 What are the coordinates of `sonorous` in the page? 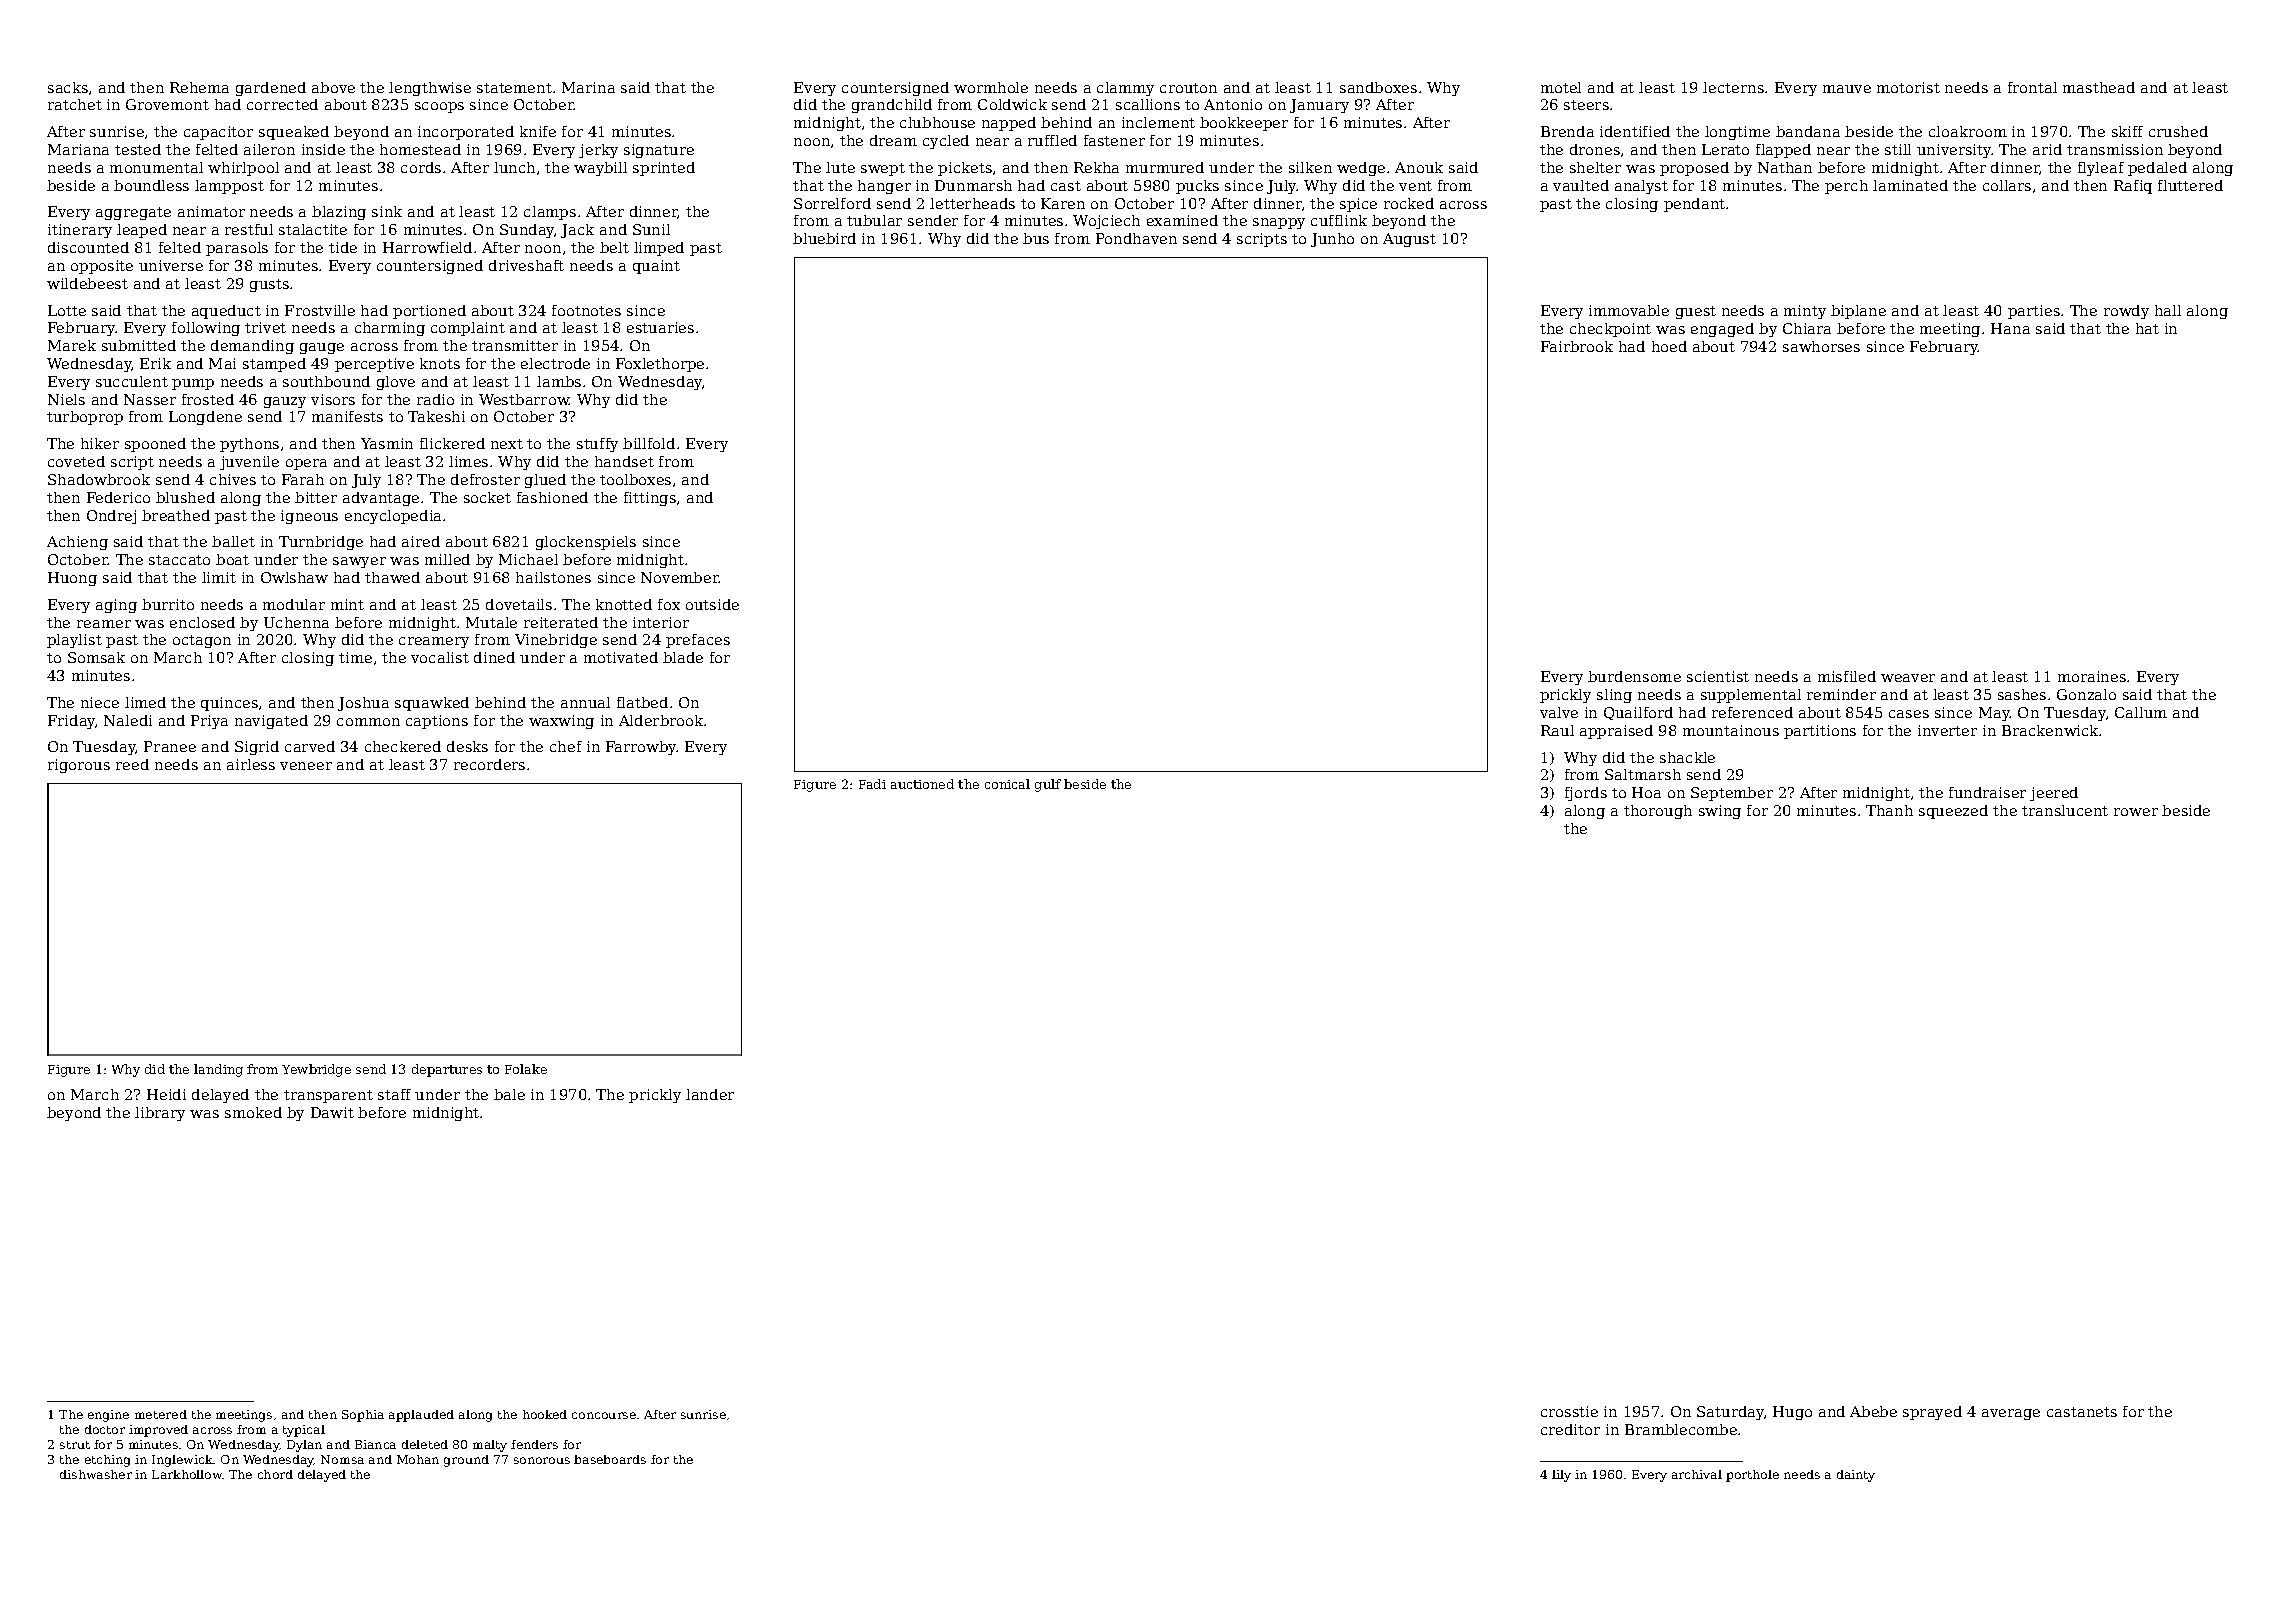 It's located at (542, 1460).
